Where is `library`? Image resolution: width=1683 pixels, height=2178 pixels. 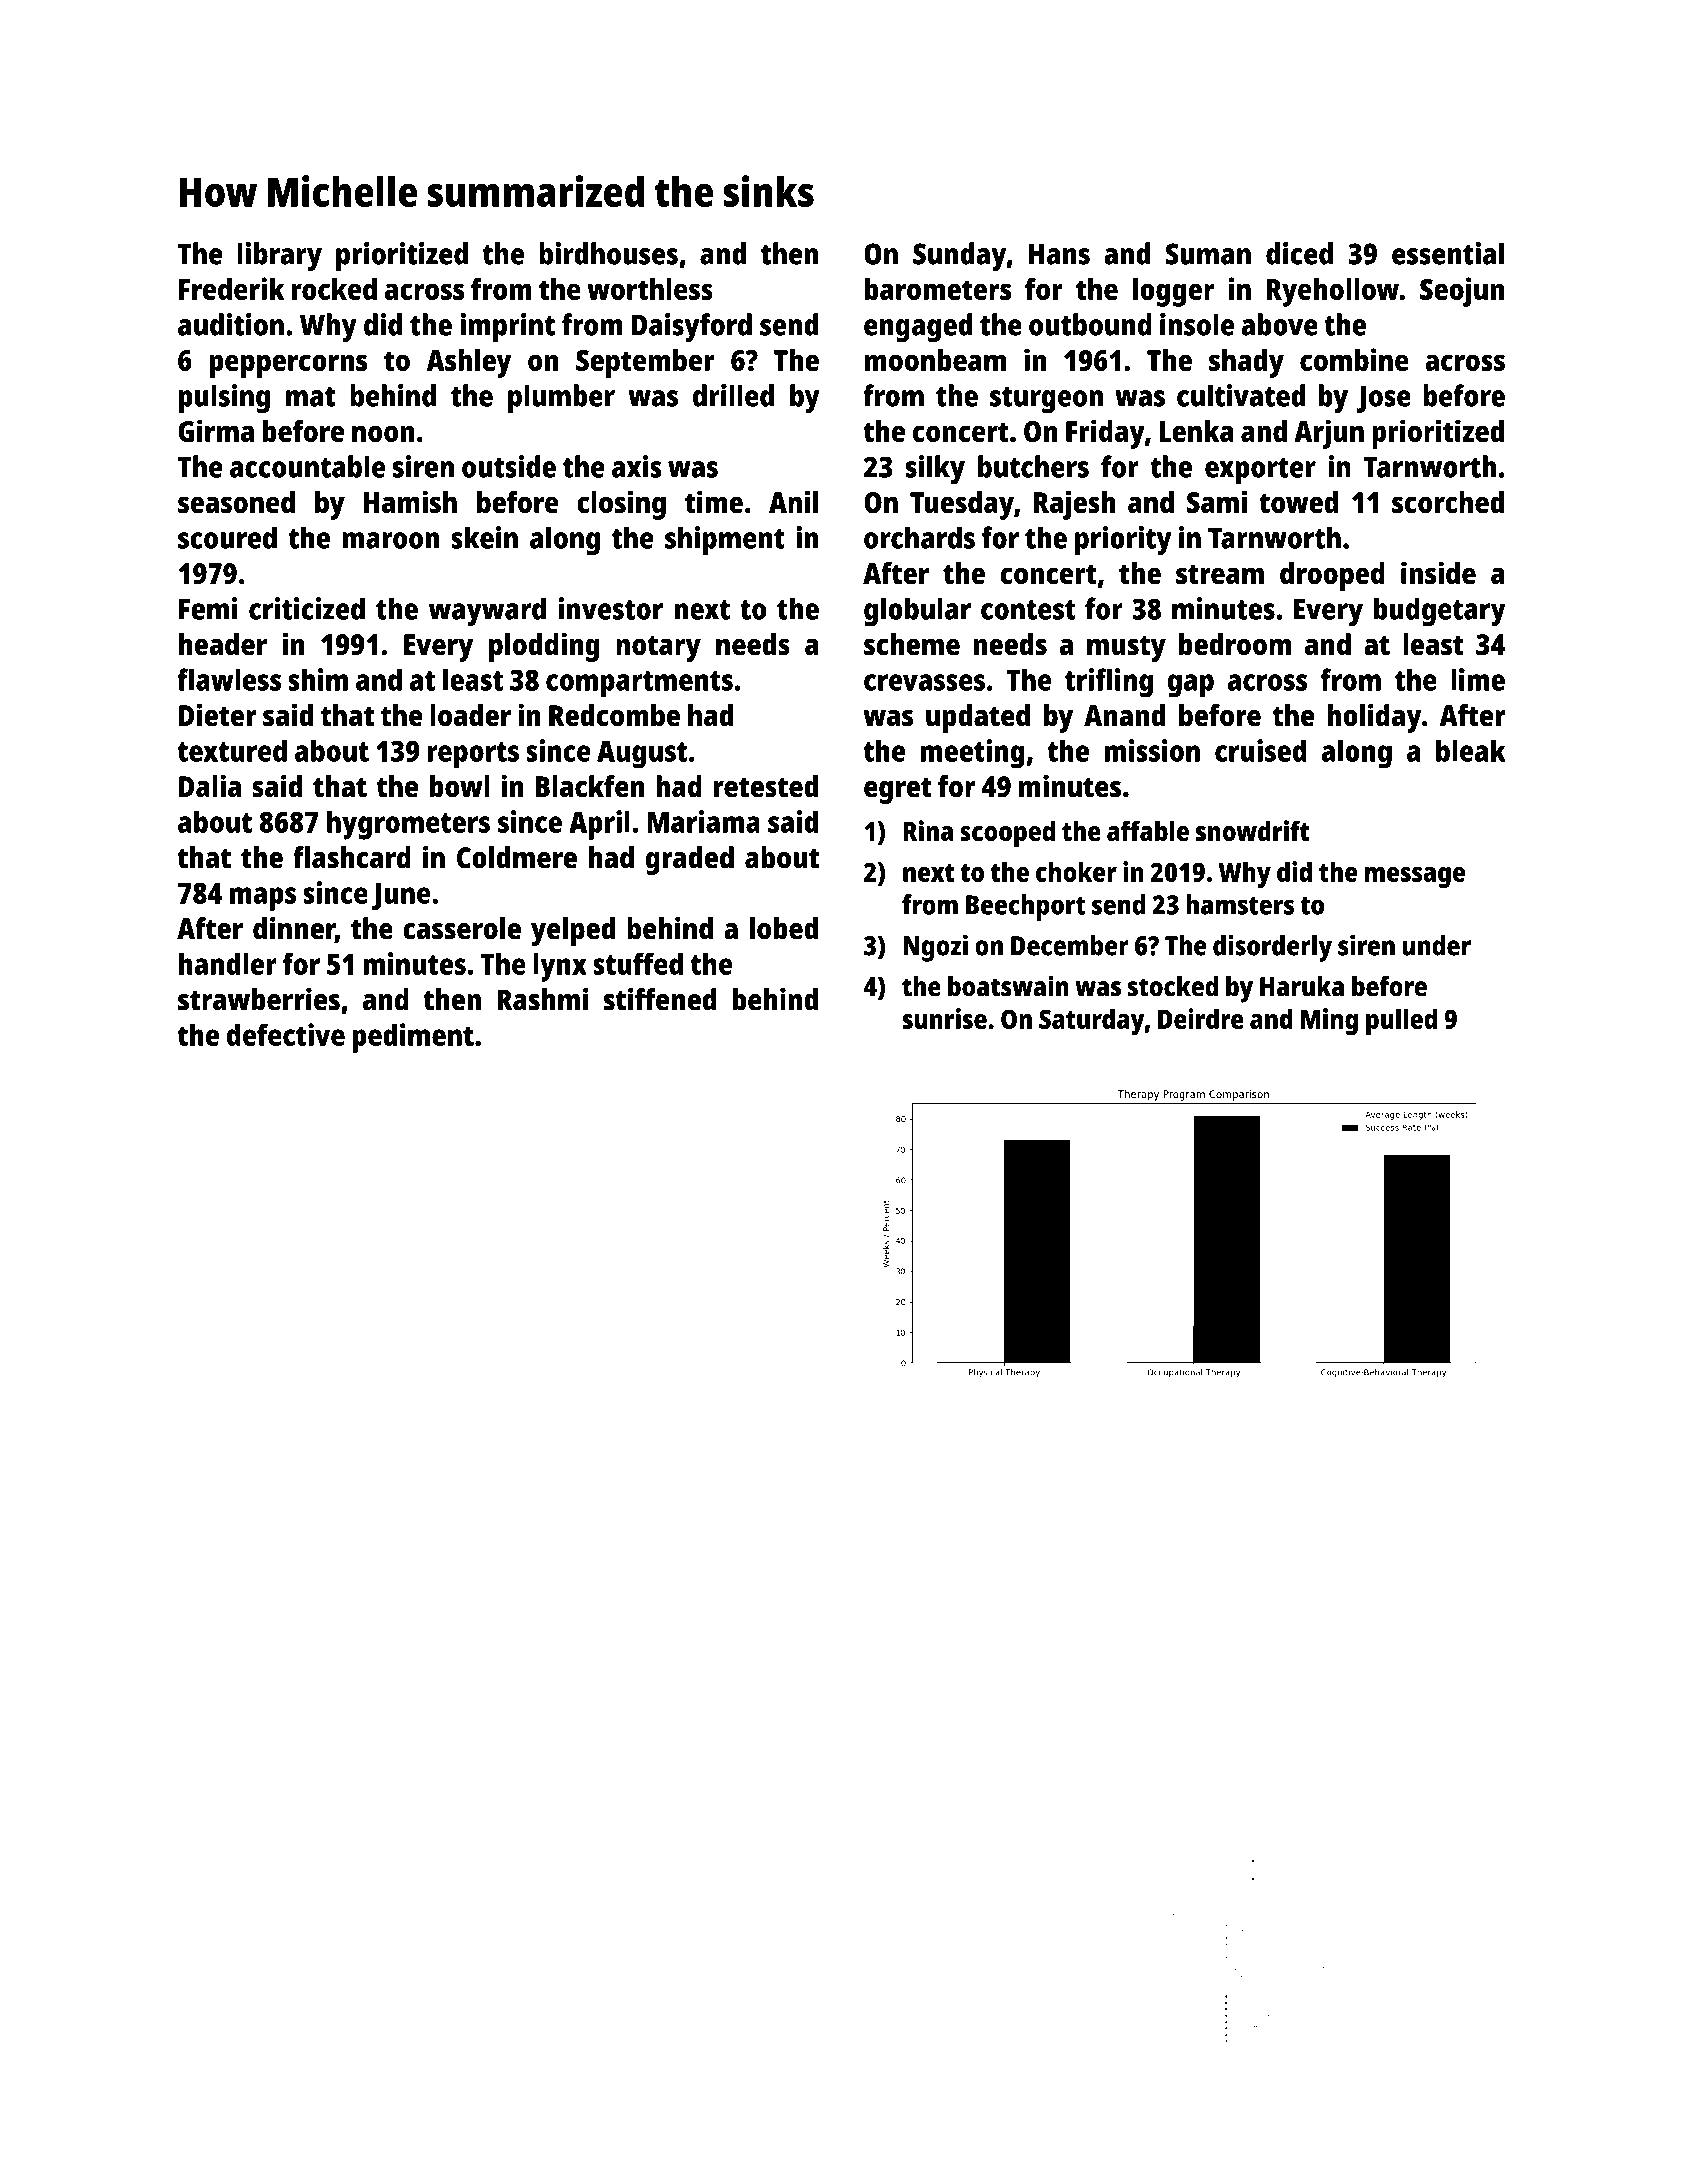 library is located at coordinates (279, 257).
